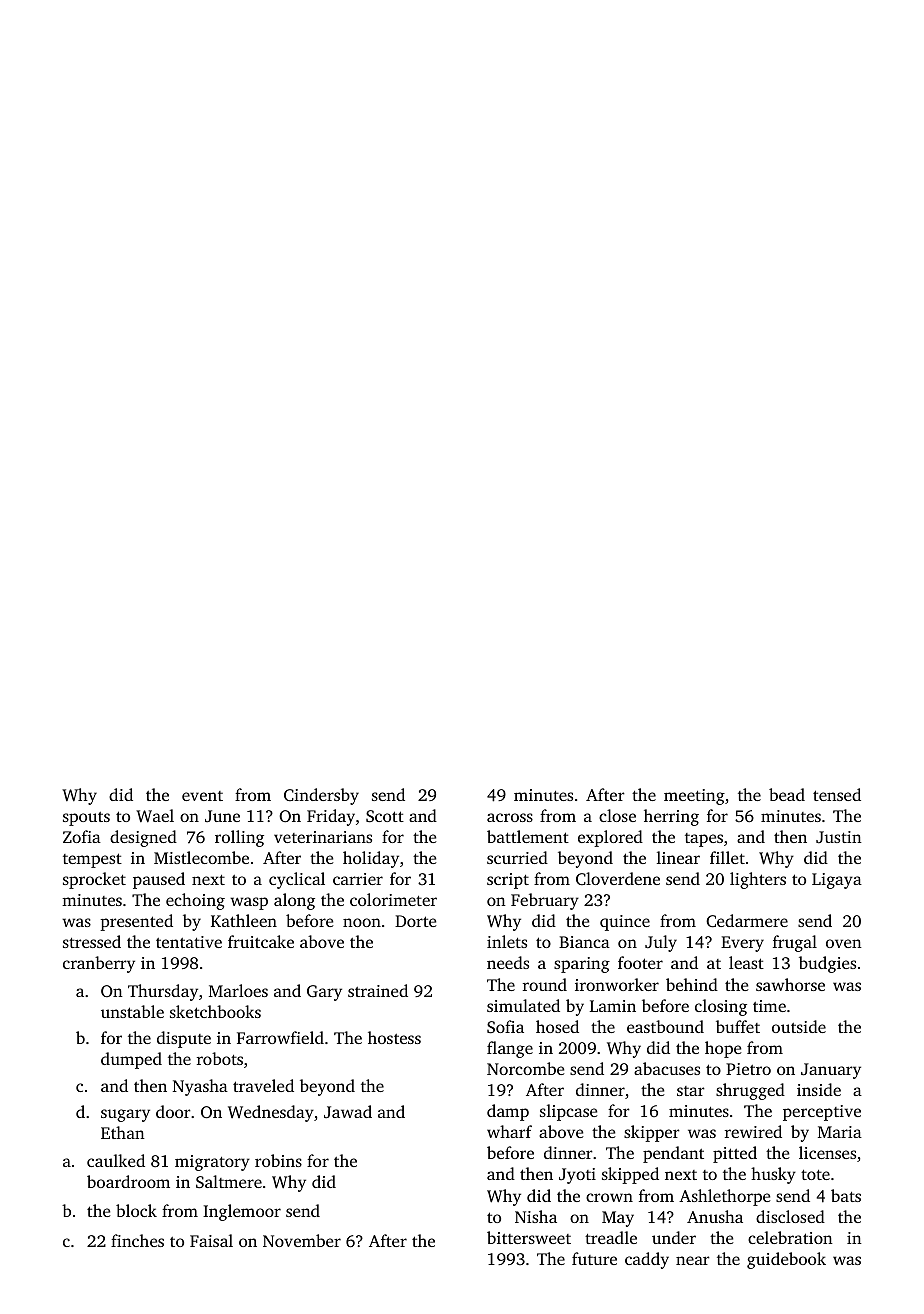 Image resolution: width=924 pixels, height=1314 pixels. I want to click on Friday, so click(331, 817).
